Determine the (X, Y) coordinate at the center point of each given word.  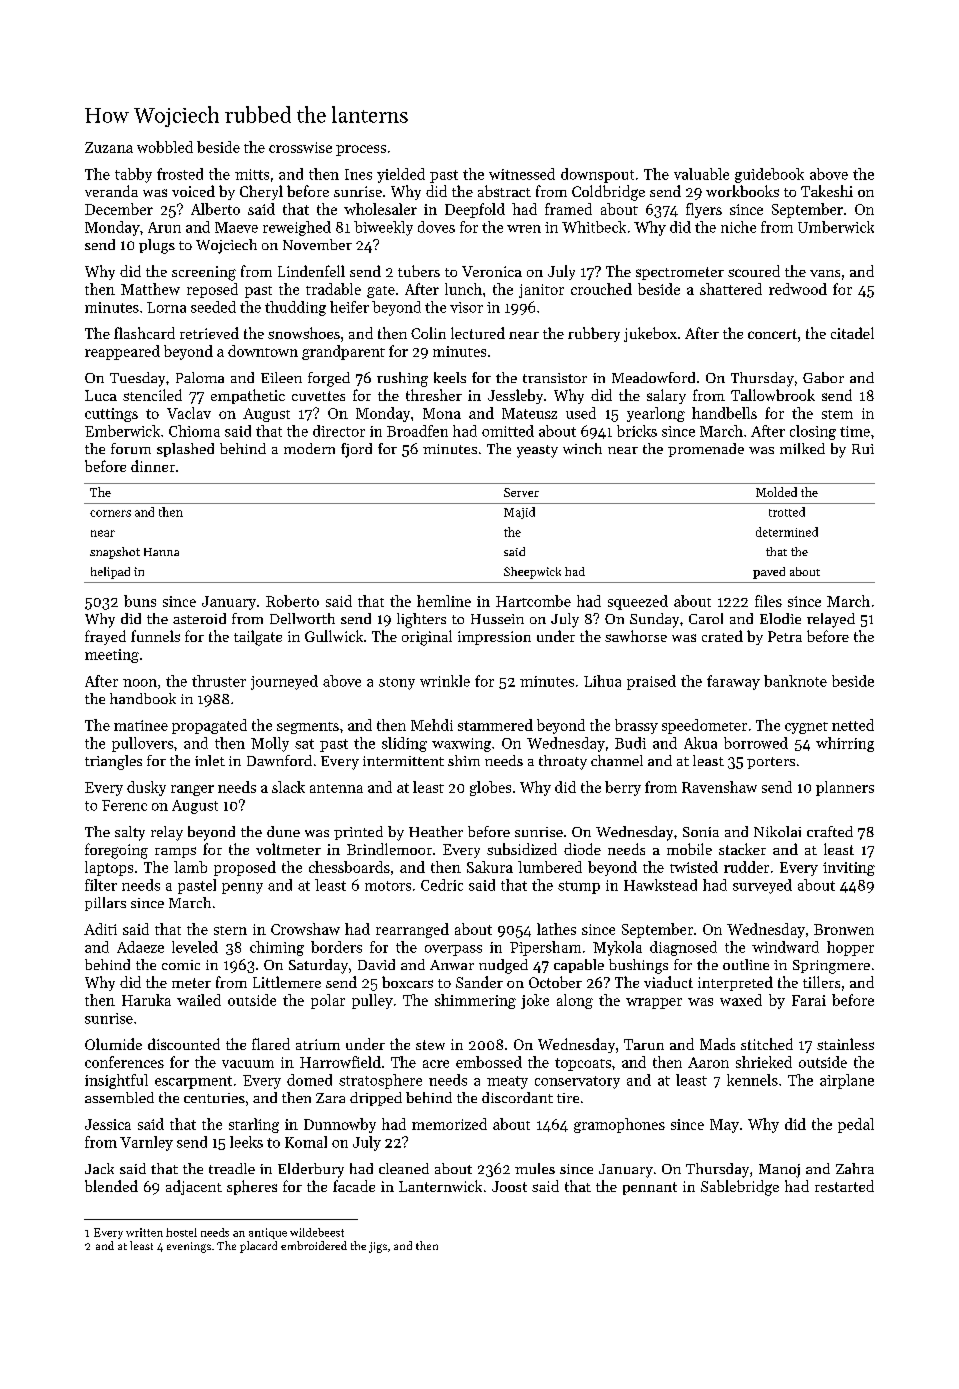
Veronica (492, 271)
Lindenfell (311, 271)
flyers (704, 210)
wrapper (654, 1003)
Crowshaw (305, 929)
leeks (246, 1142)
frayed (105, 637)
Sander (479, 982)
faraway (733, 682)
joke (535, 1001)
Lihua (602, 681)
